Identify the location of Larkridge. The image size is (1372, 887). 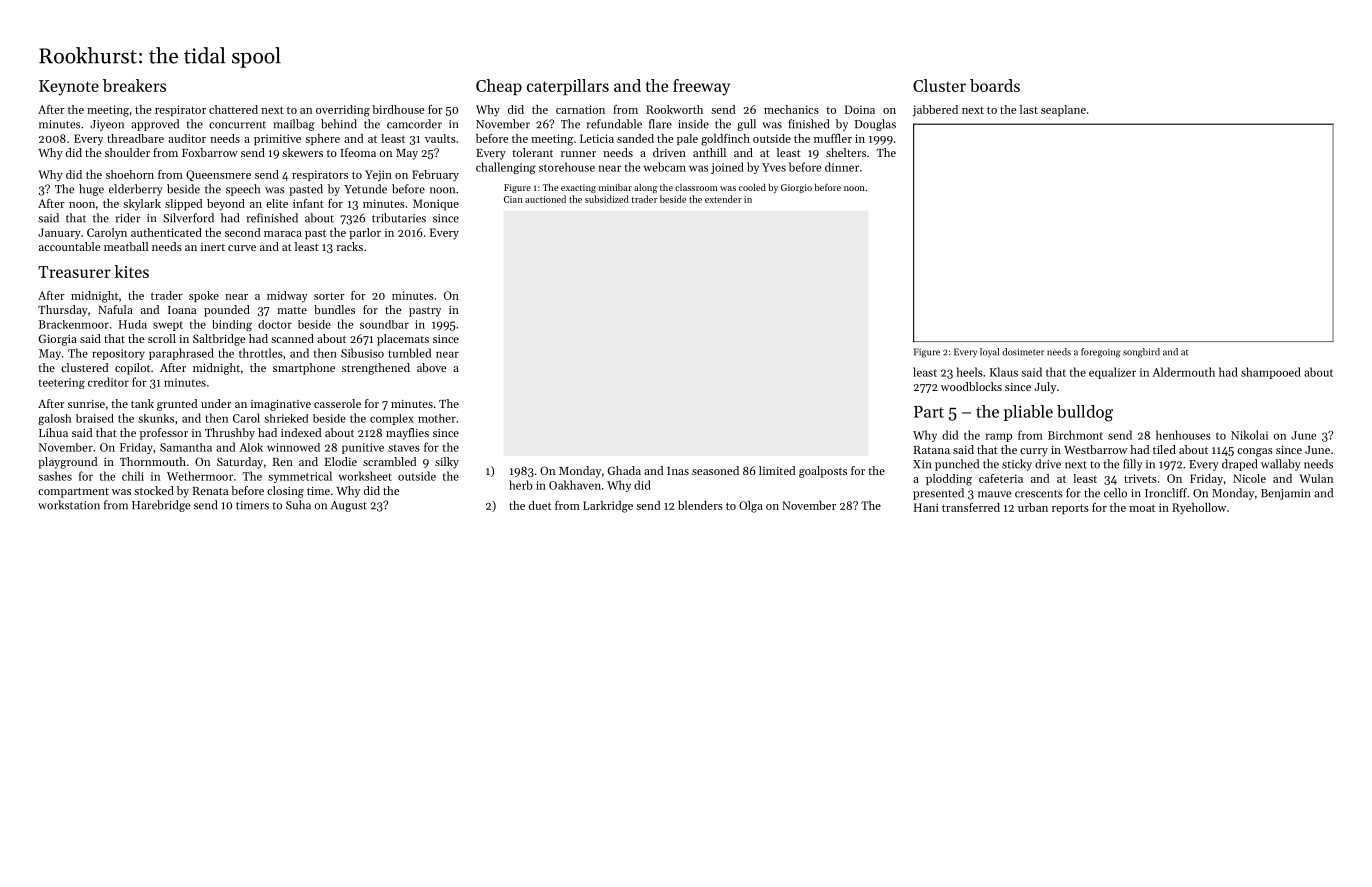
(608, 507).
